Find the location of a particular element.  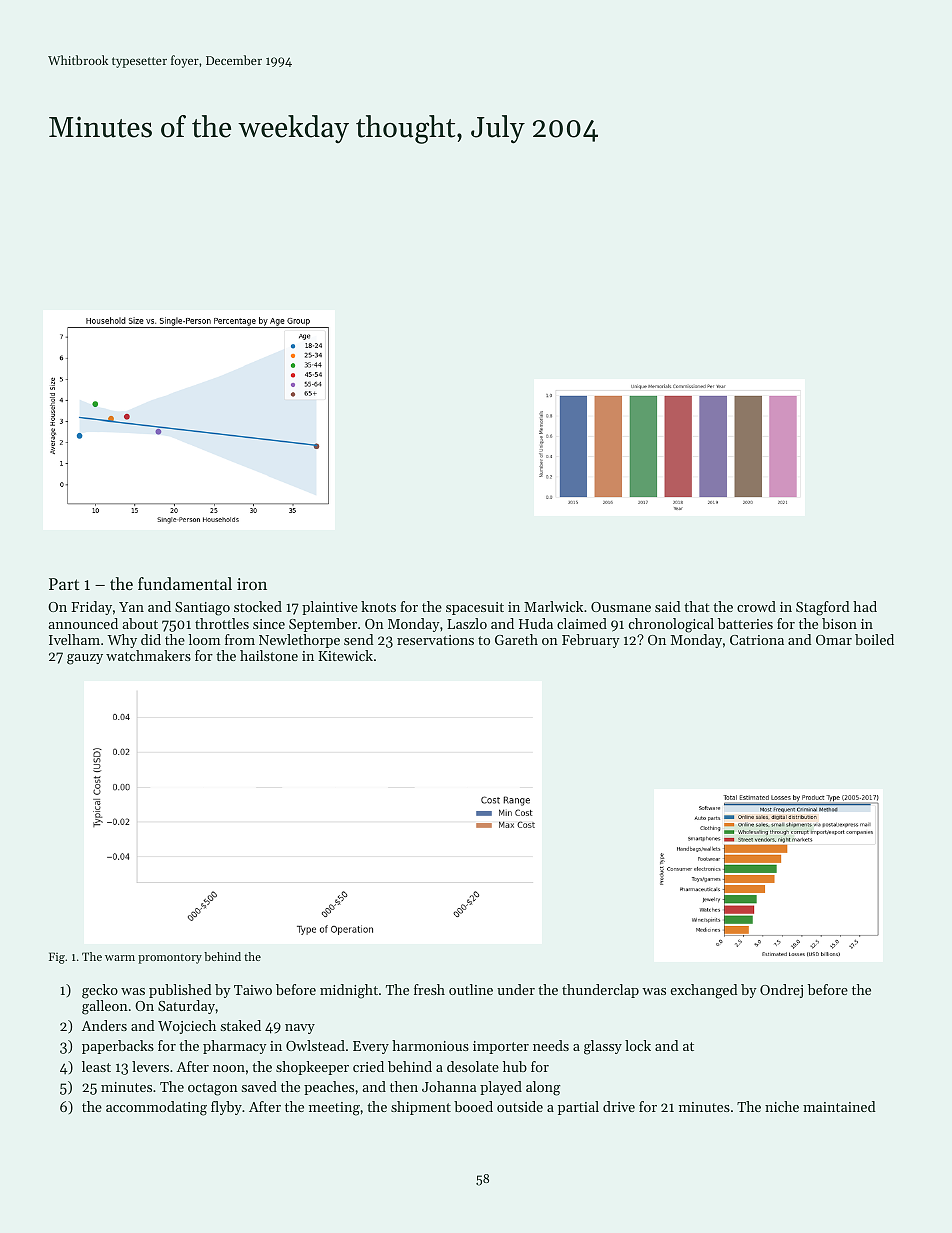

gauzy is located at coordinates (85, 659).
